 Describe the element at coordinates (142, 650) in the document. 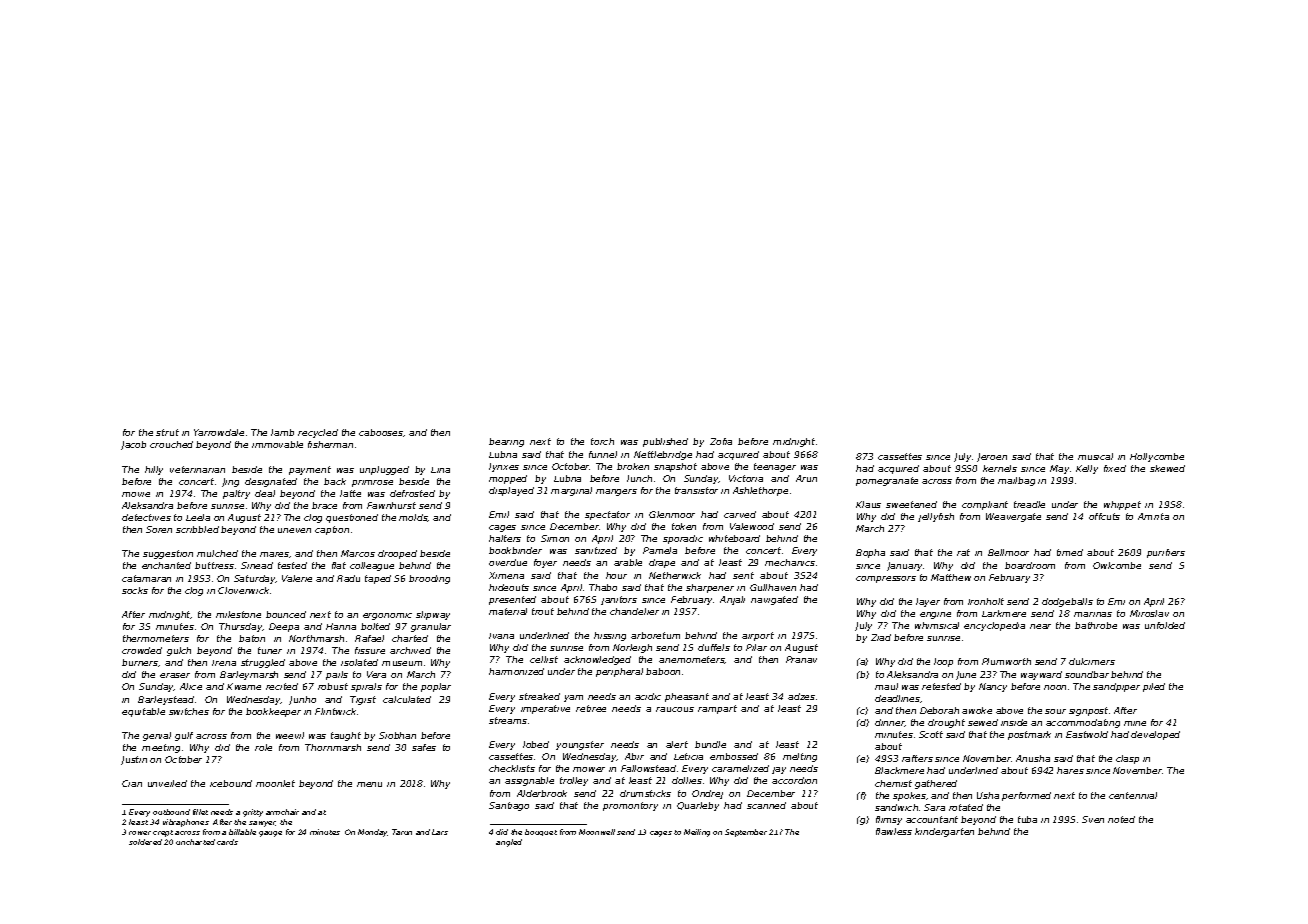

I see `crowded` at that location.
